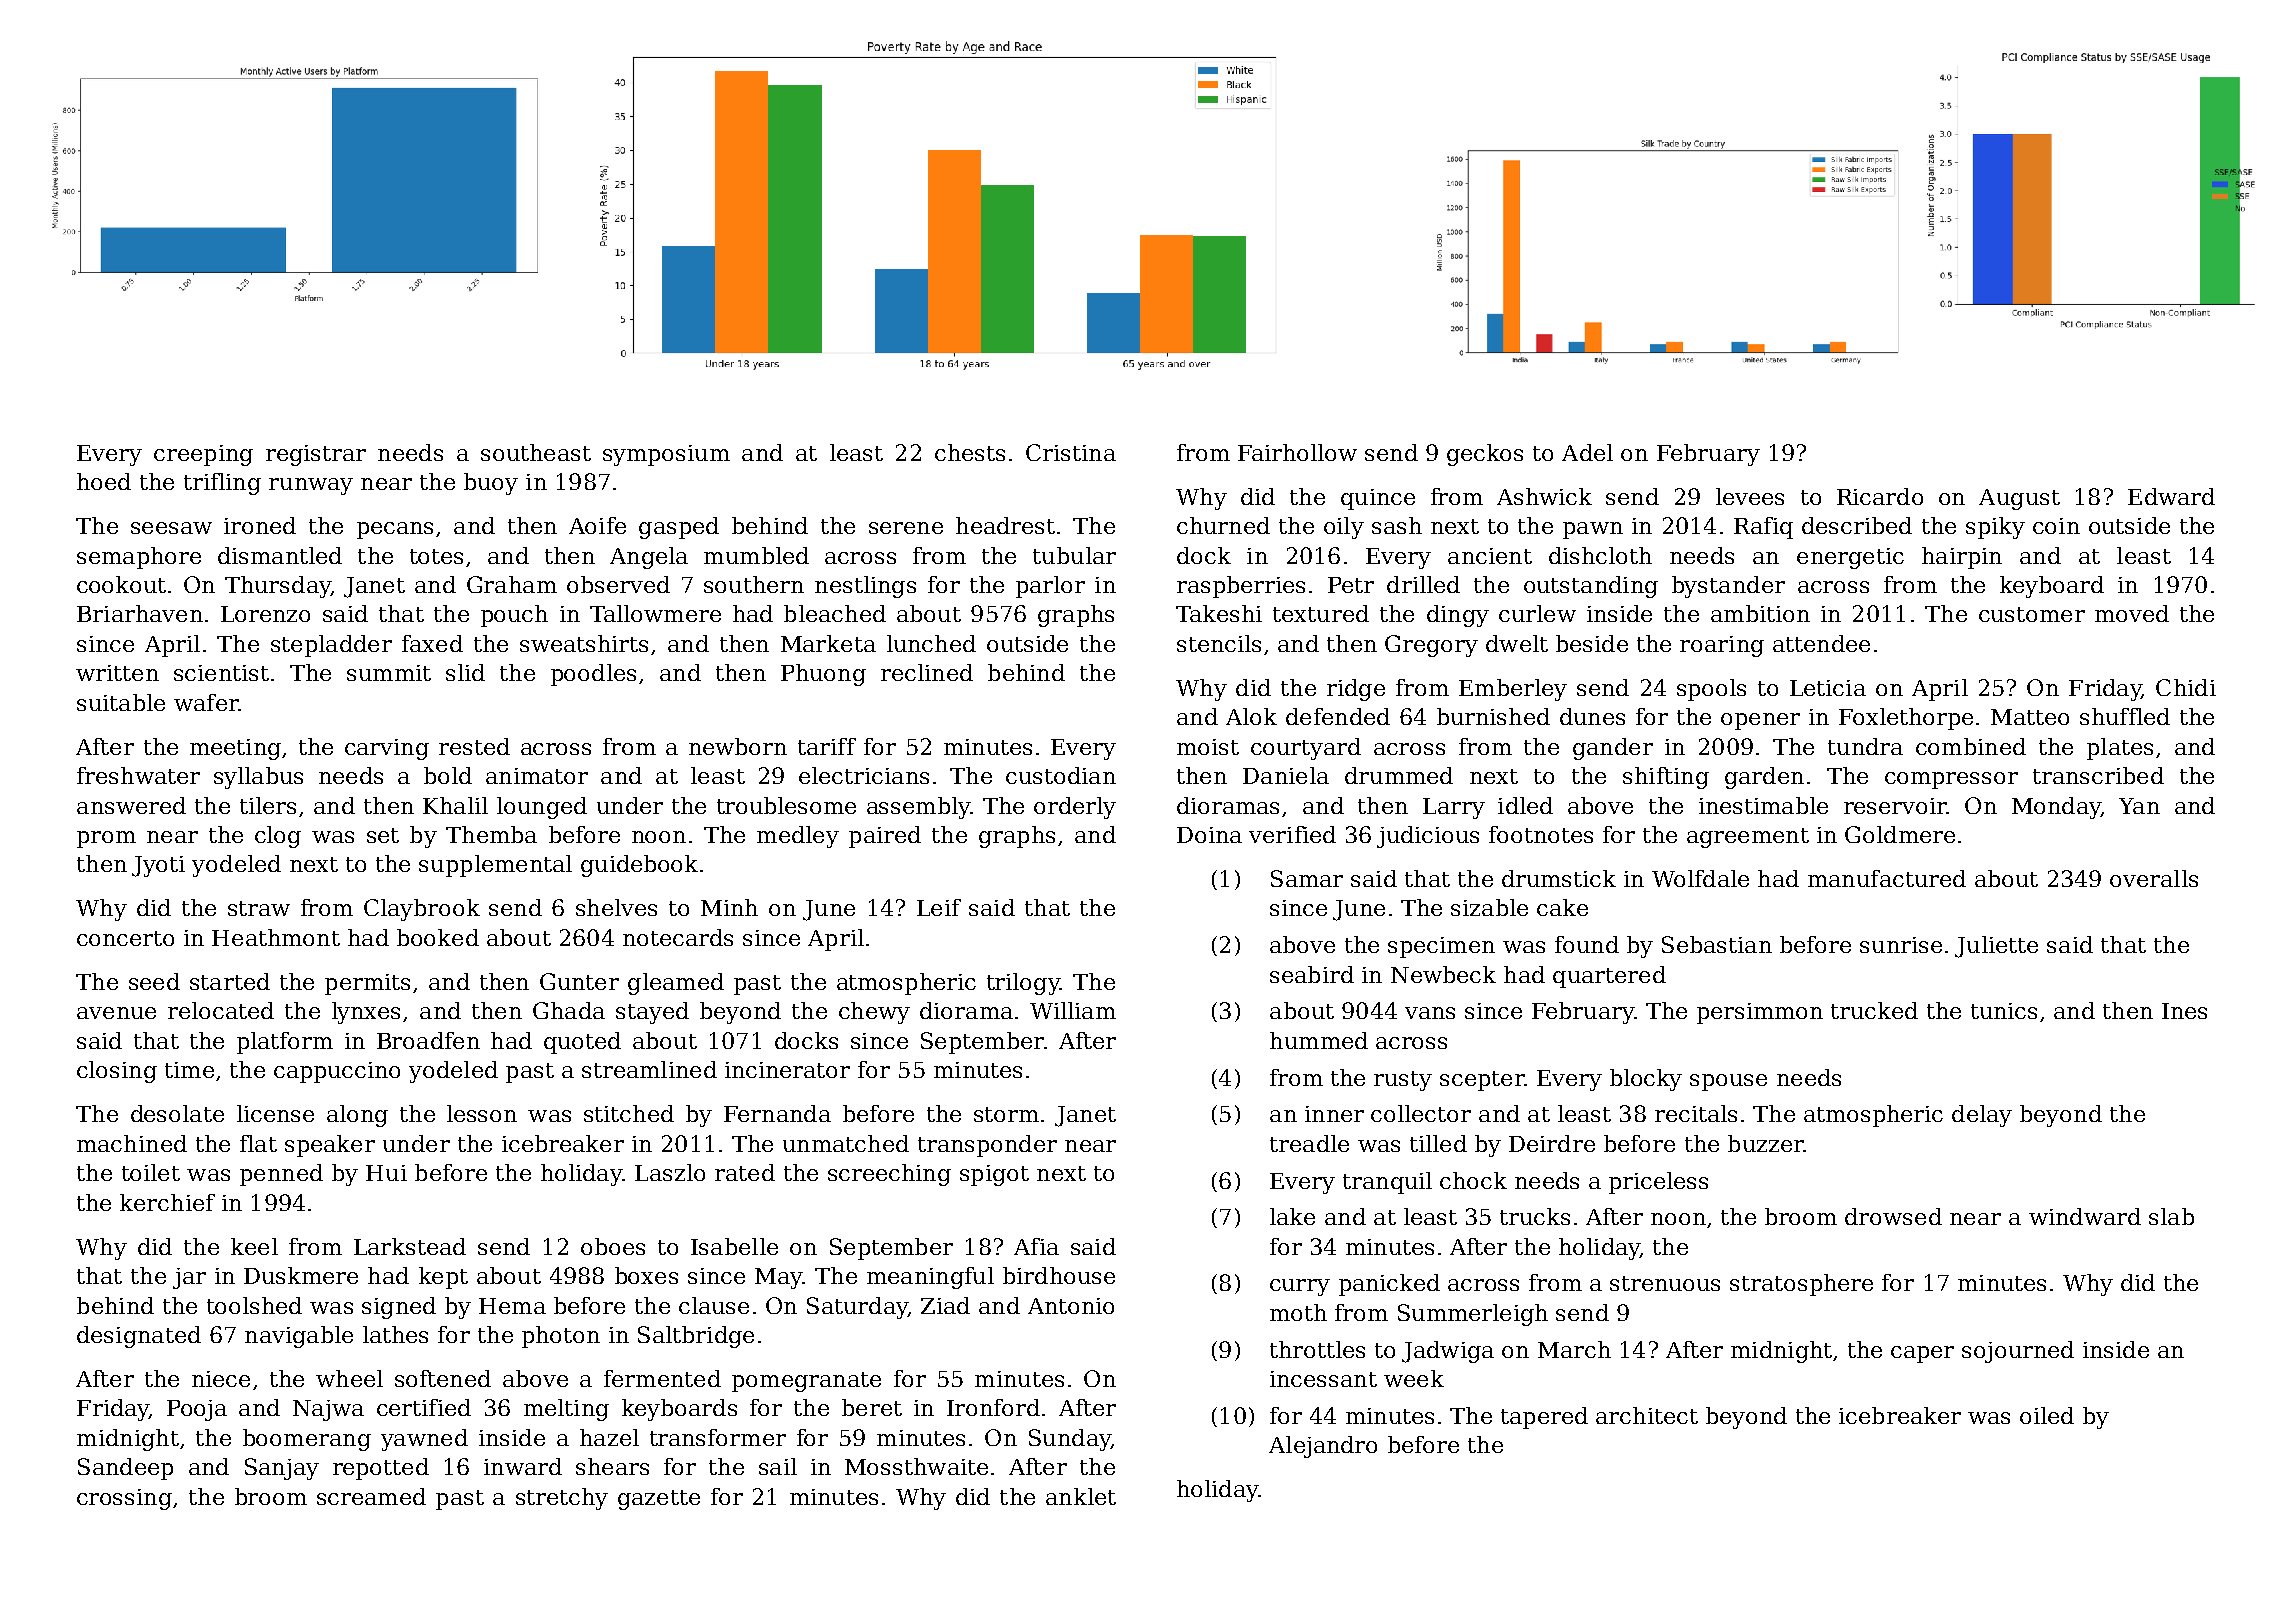 The height and width of the document is (1620, 2292). Describe the element at coordinates (117, 673) in the document. I see `written` at that location.
